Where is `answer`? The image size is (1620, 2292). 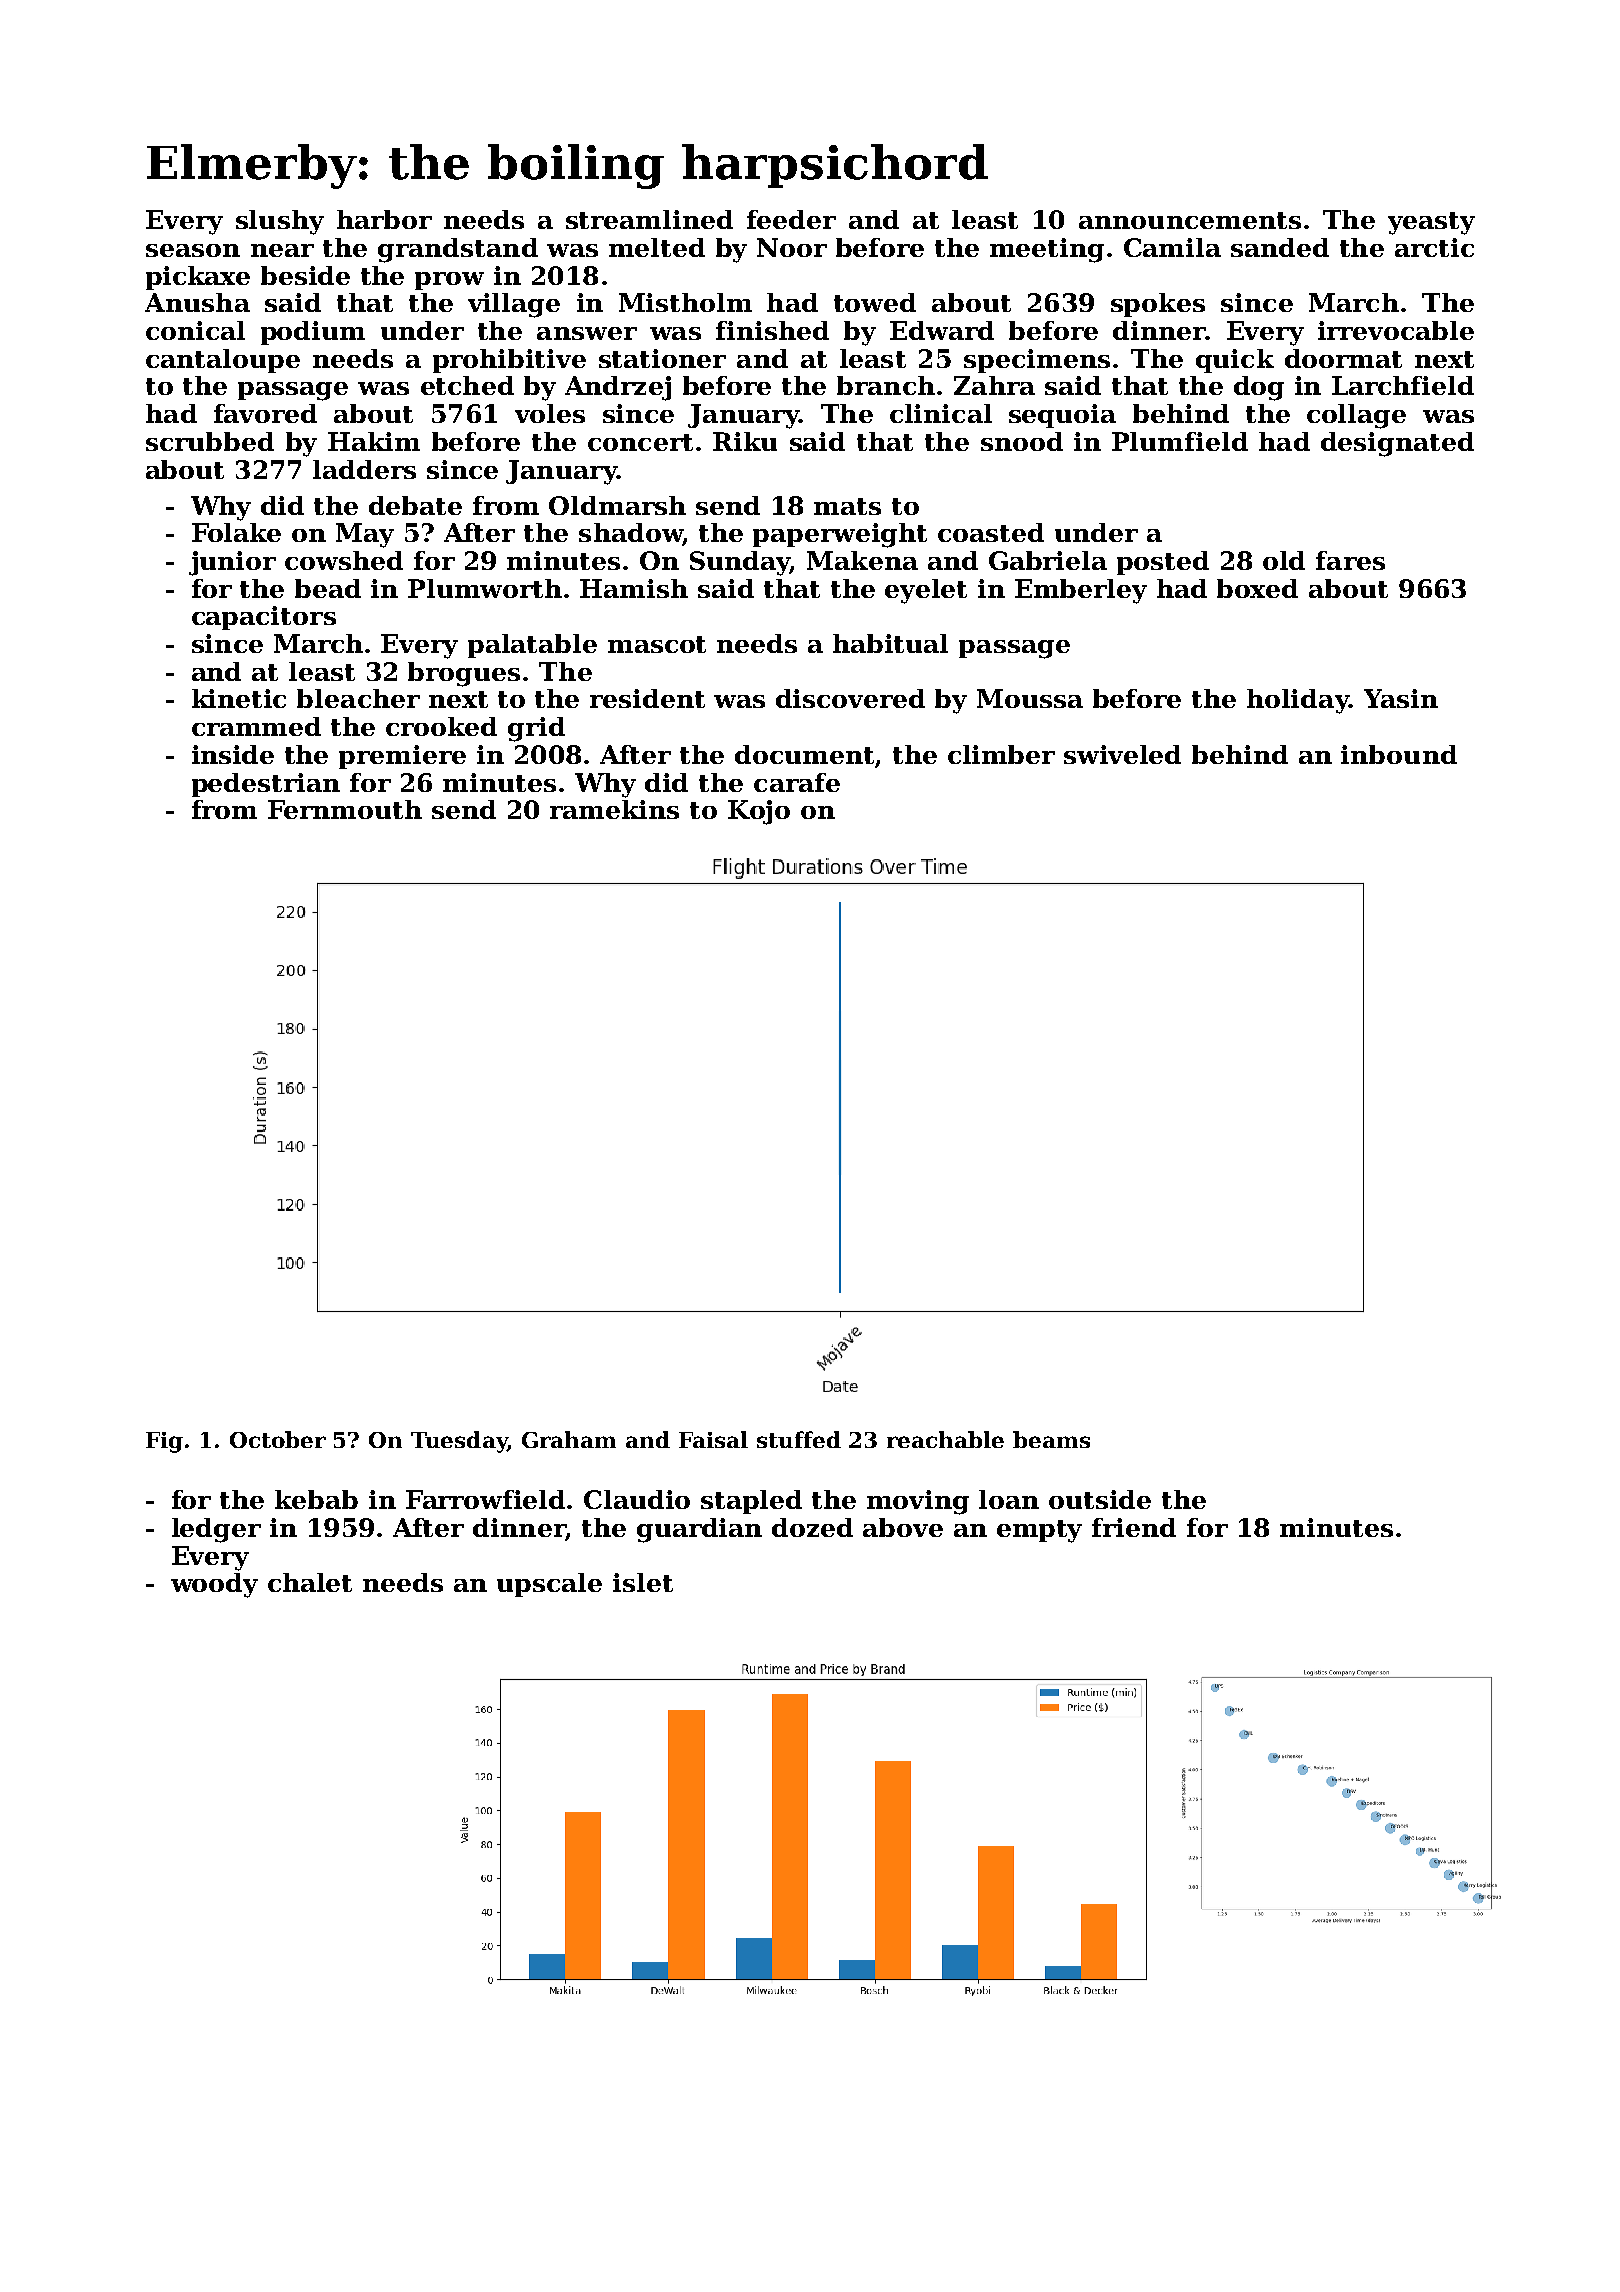
answer is located at coordinates (587, 333).
